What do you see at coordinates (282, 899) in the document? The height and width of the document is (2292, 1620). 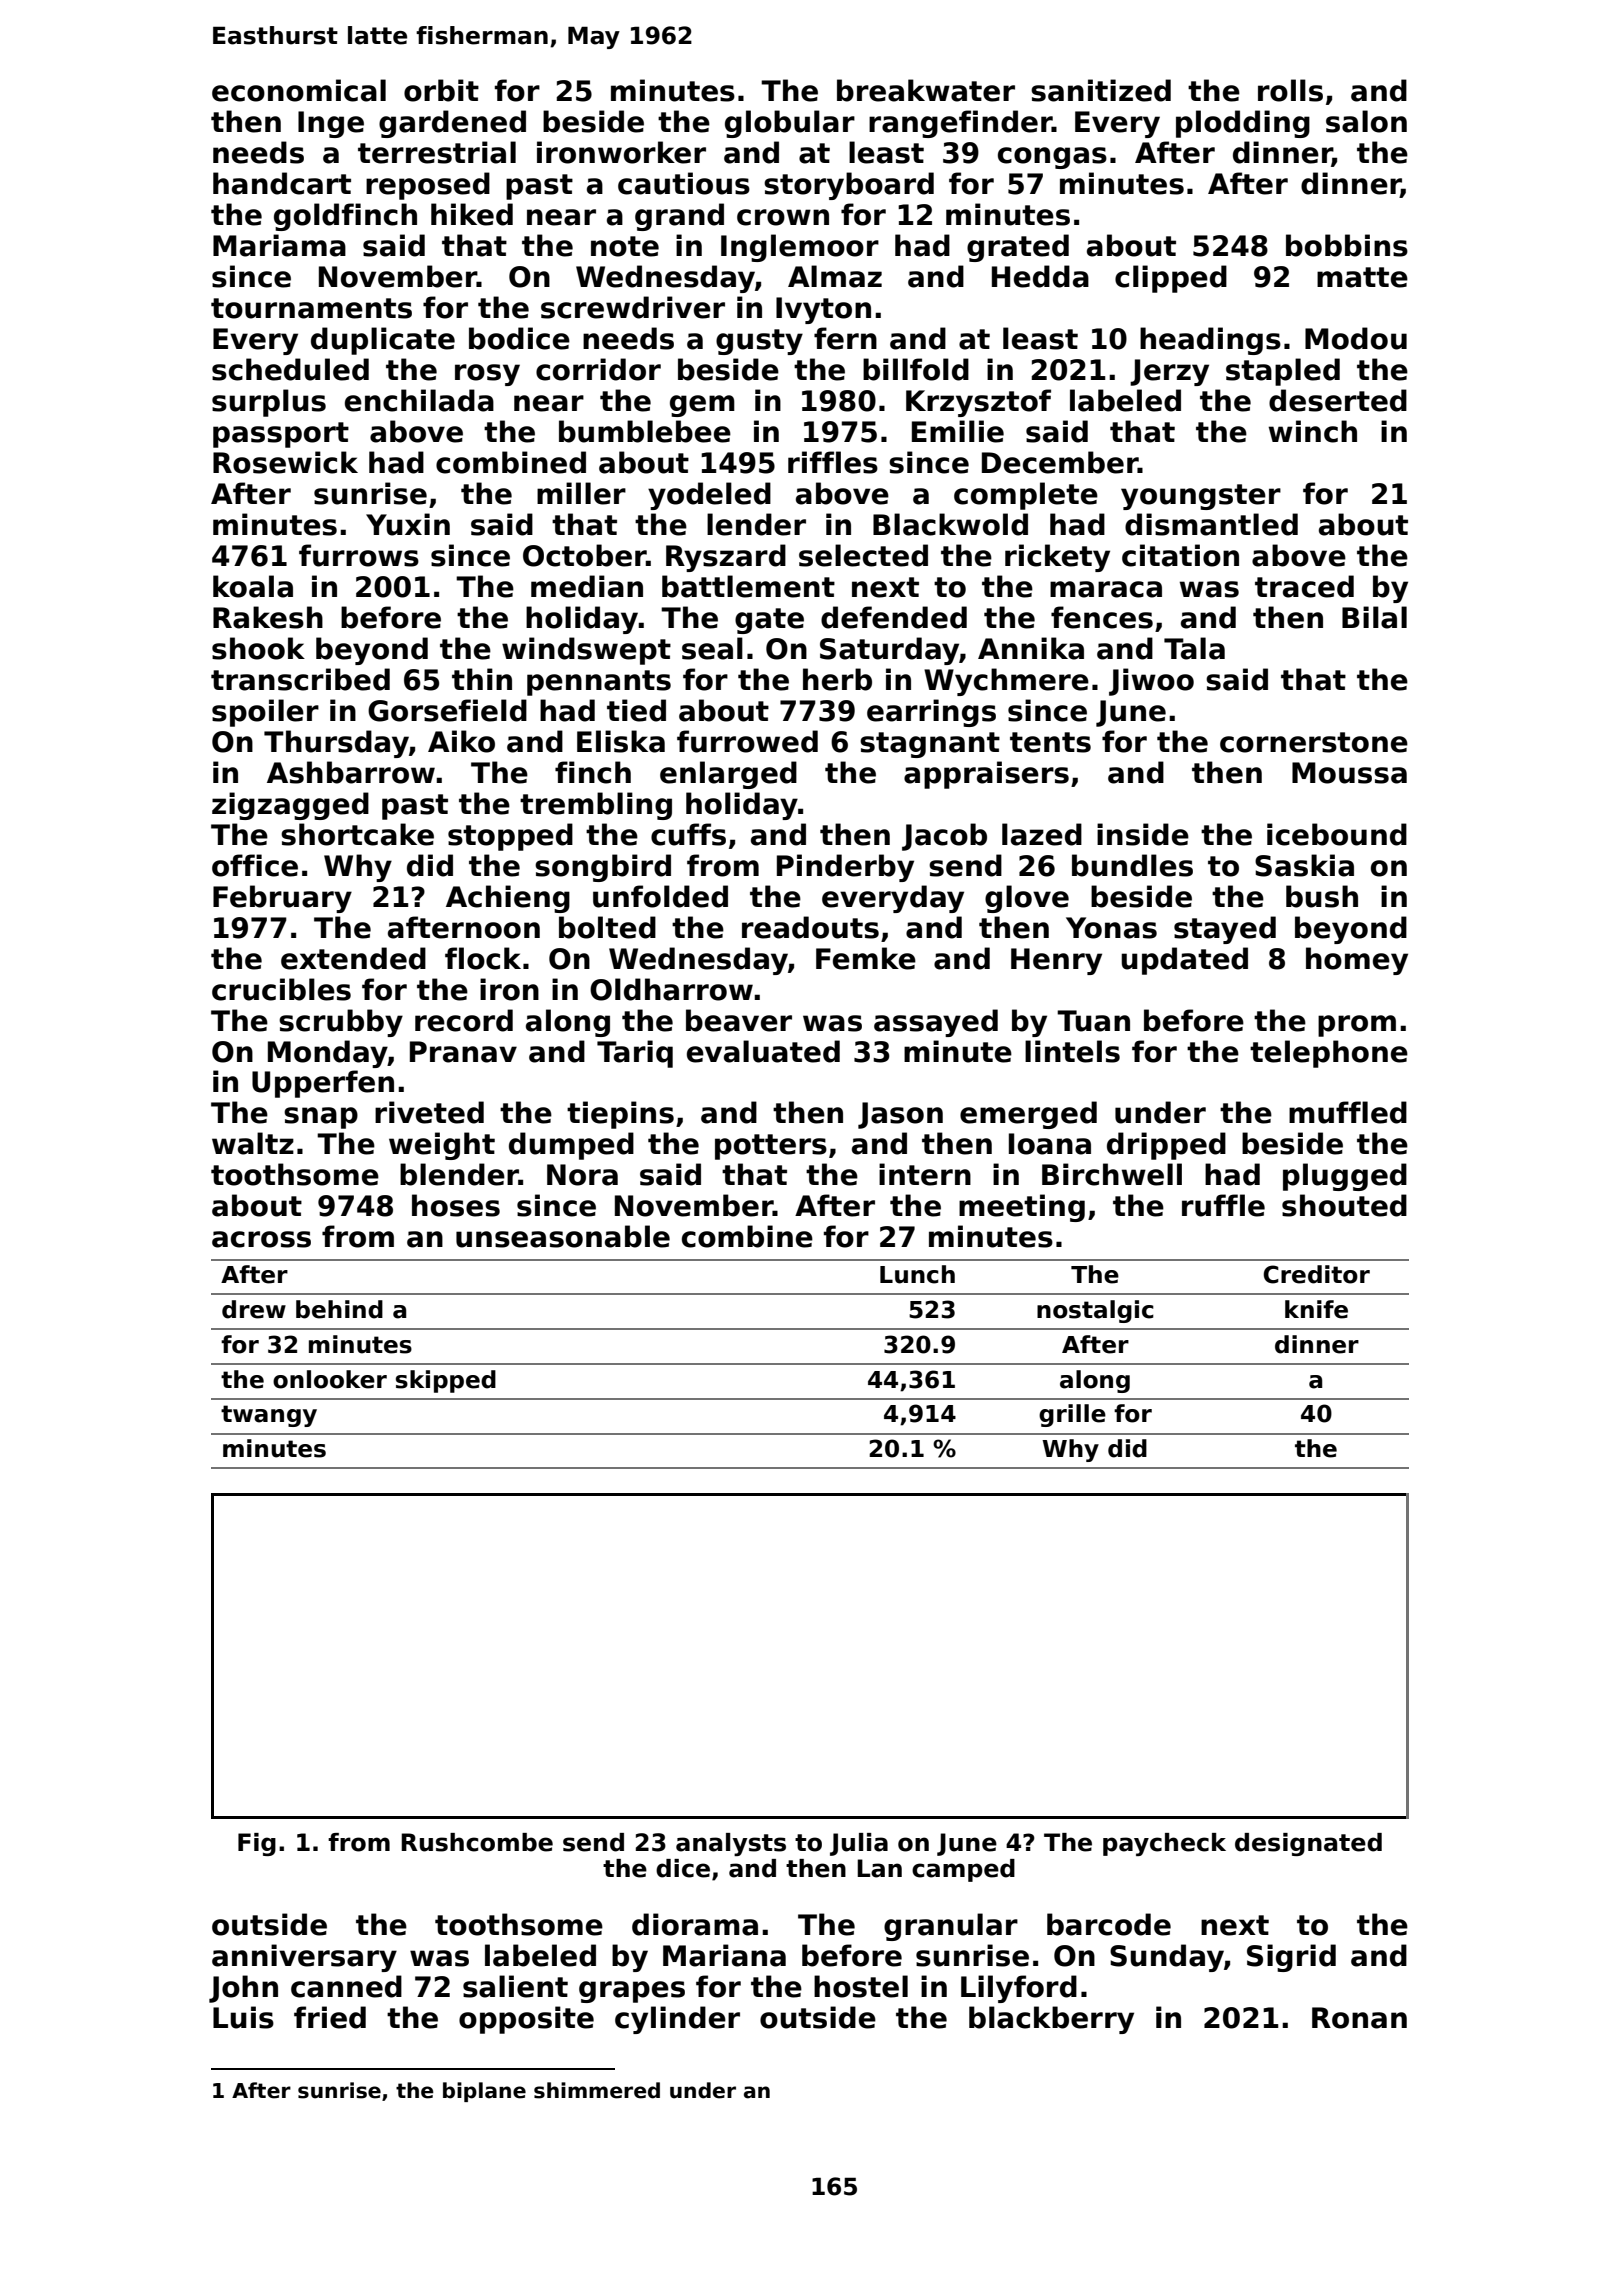 I see `February` at bounding box center [282, 899].
